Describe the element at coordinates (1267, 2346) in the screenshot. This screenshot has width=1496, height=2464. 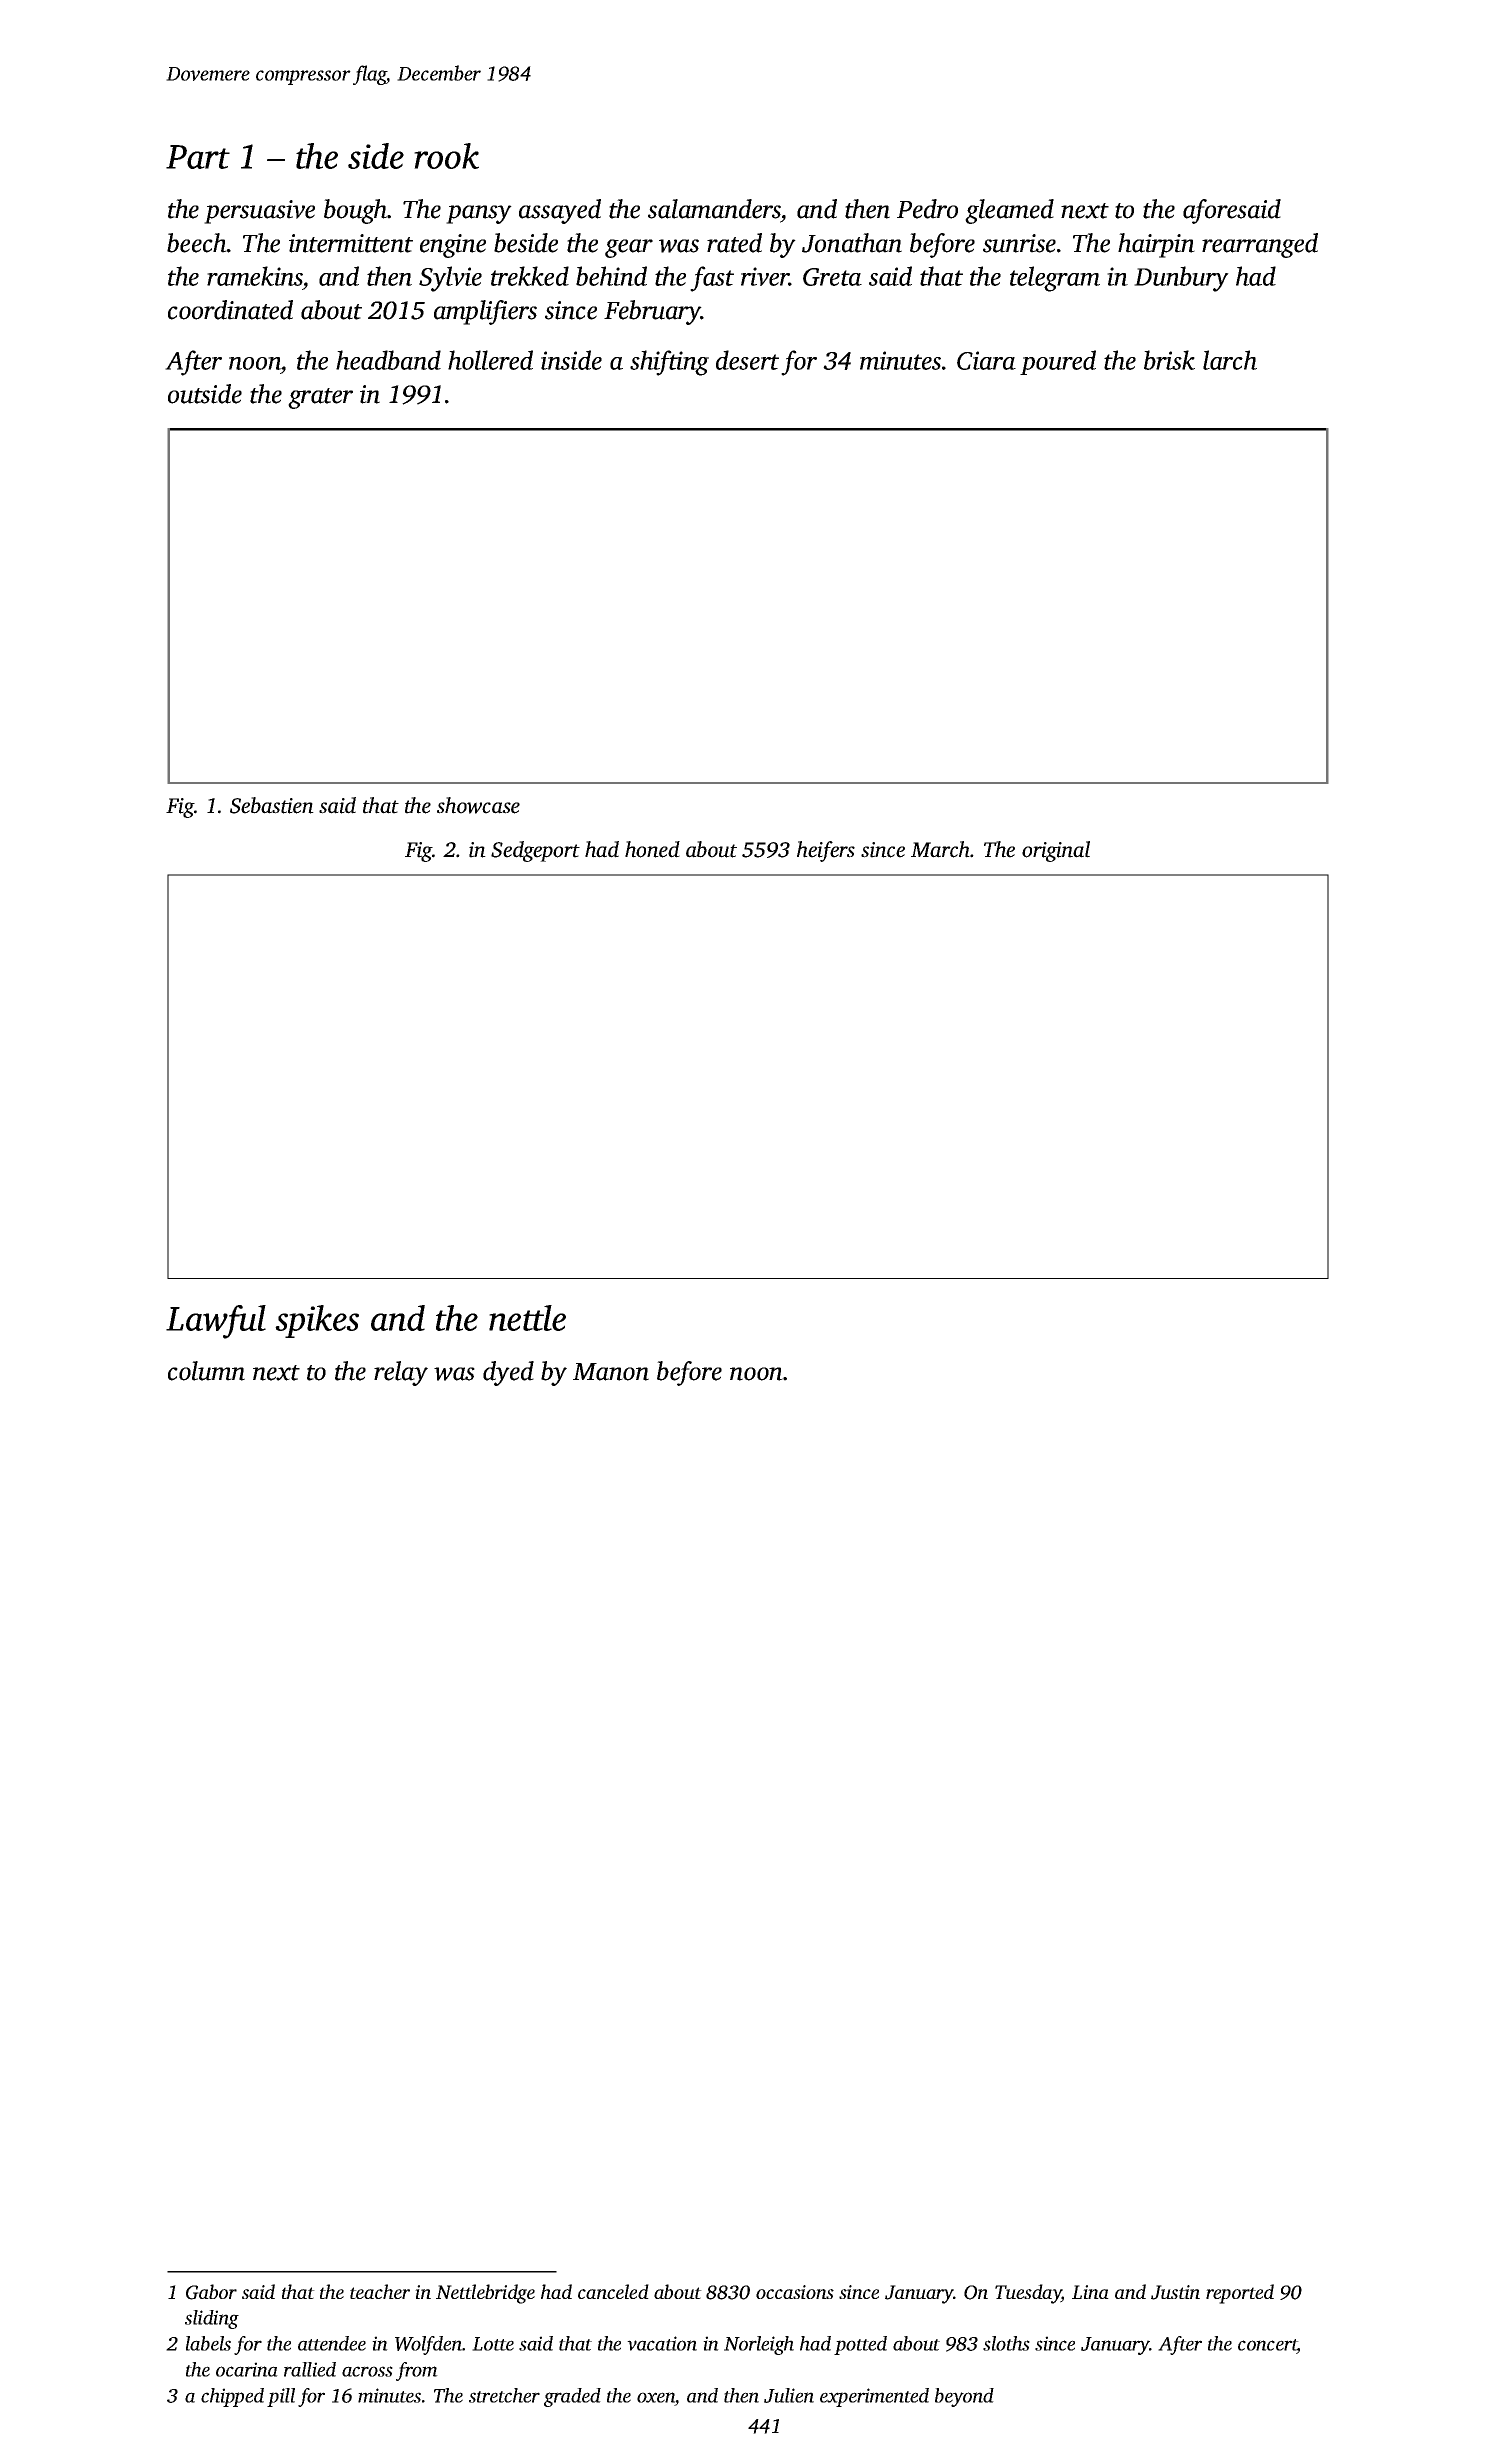
I see `concert` at that location.
